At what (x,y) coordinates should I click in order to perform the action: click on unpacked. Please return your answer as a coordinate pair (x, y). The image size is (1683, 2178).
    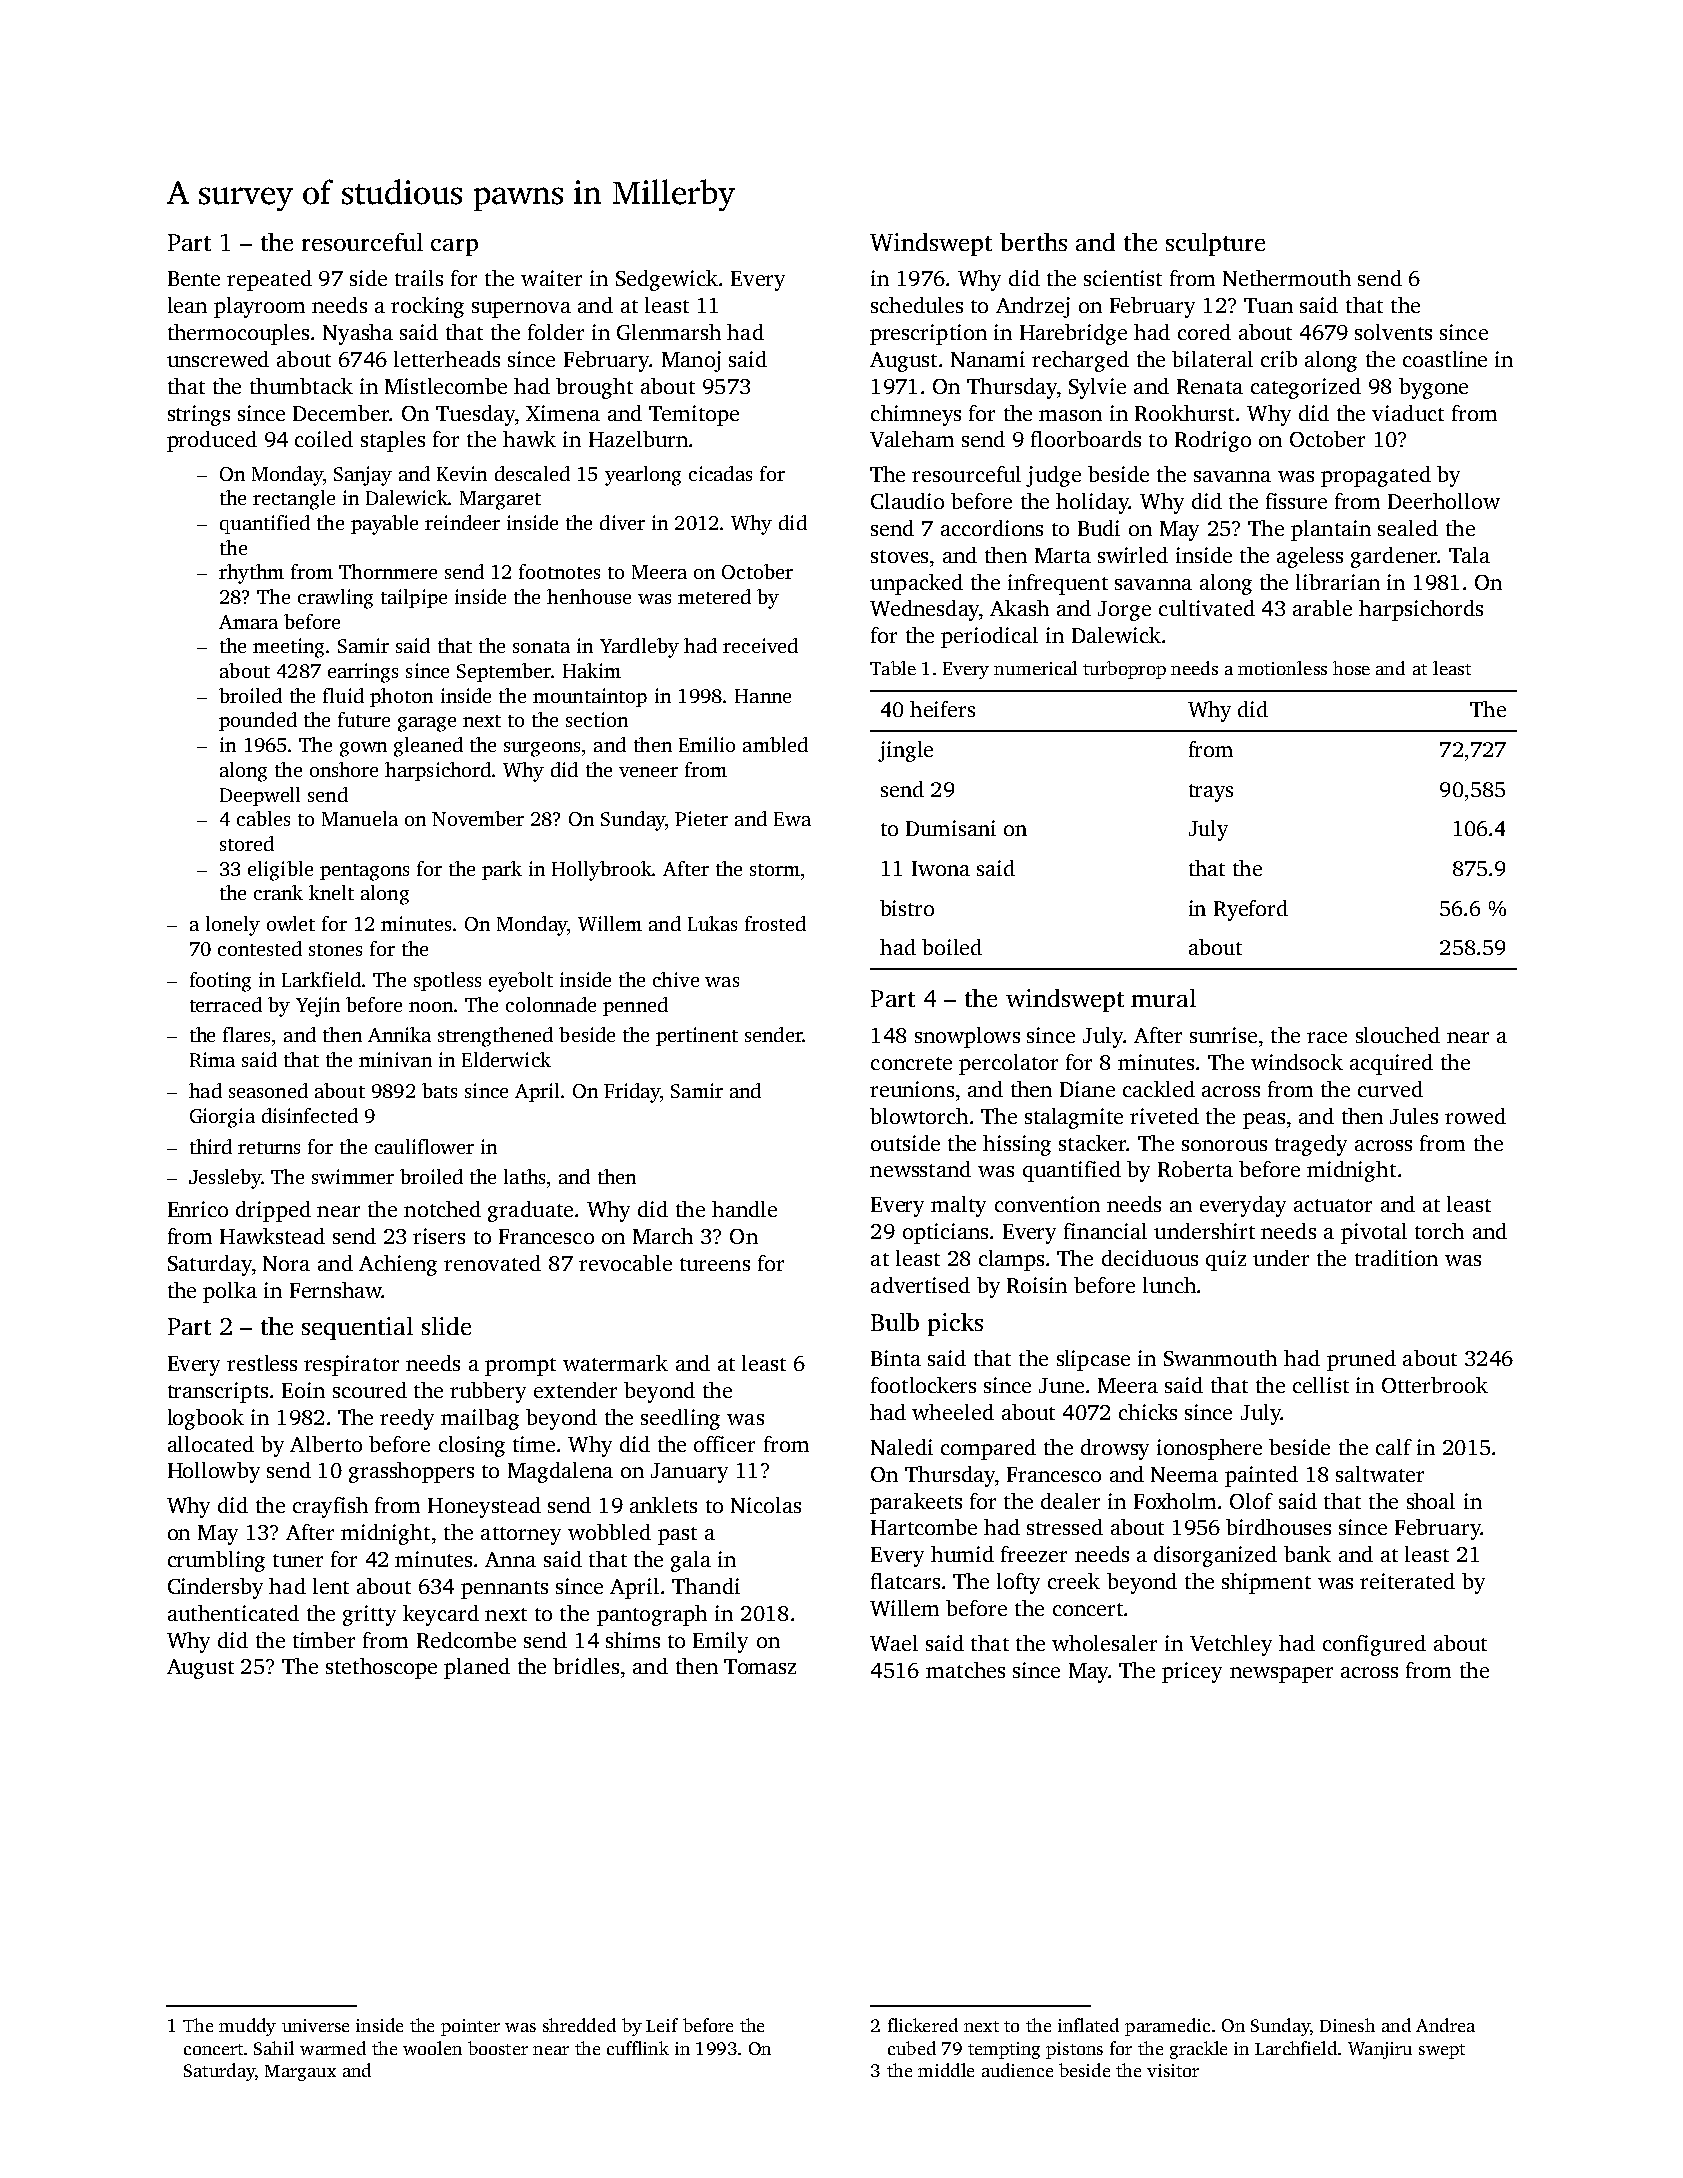
    Looking at the image, I should click on (916, 584).
